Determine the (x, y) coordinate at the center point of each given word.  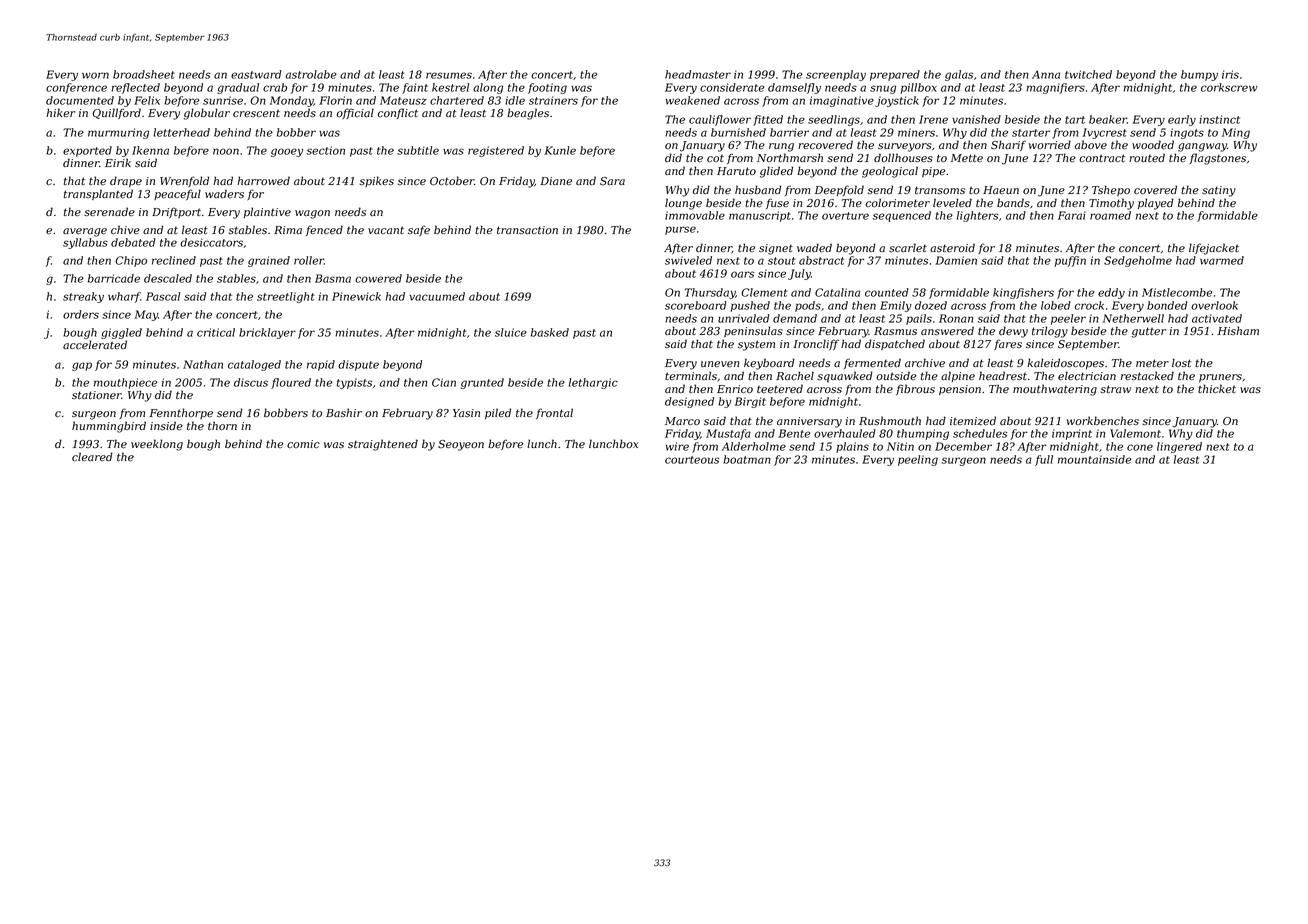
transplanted (98, 194)
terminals (691, 375)
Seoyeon (461, 445)
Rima (288, 230)
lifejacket (1214, 249)
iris (1230, 74)
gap (82, 366)
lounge (683, 204)
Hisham (1238, 330)
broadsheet (144, 74)
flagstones (1218, 159)
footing (547, 88)
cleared (92, 456)
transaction (527, 230)
